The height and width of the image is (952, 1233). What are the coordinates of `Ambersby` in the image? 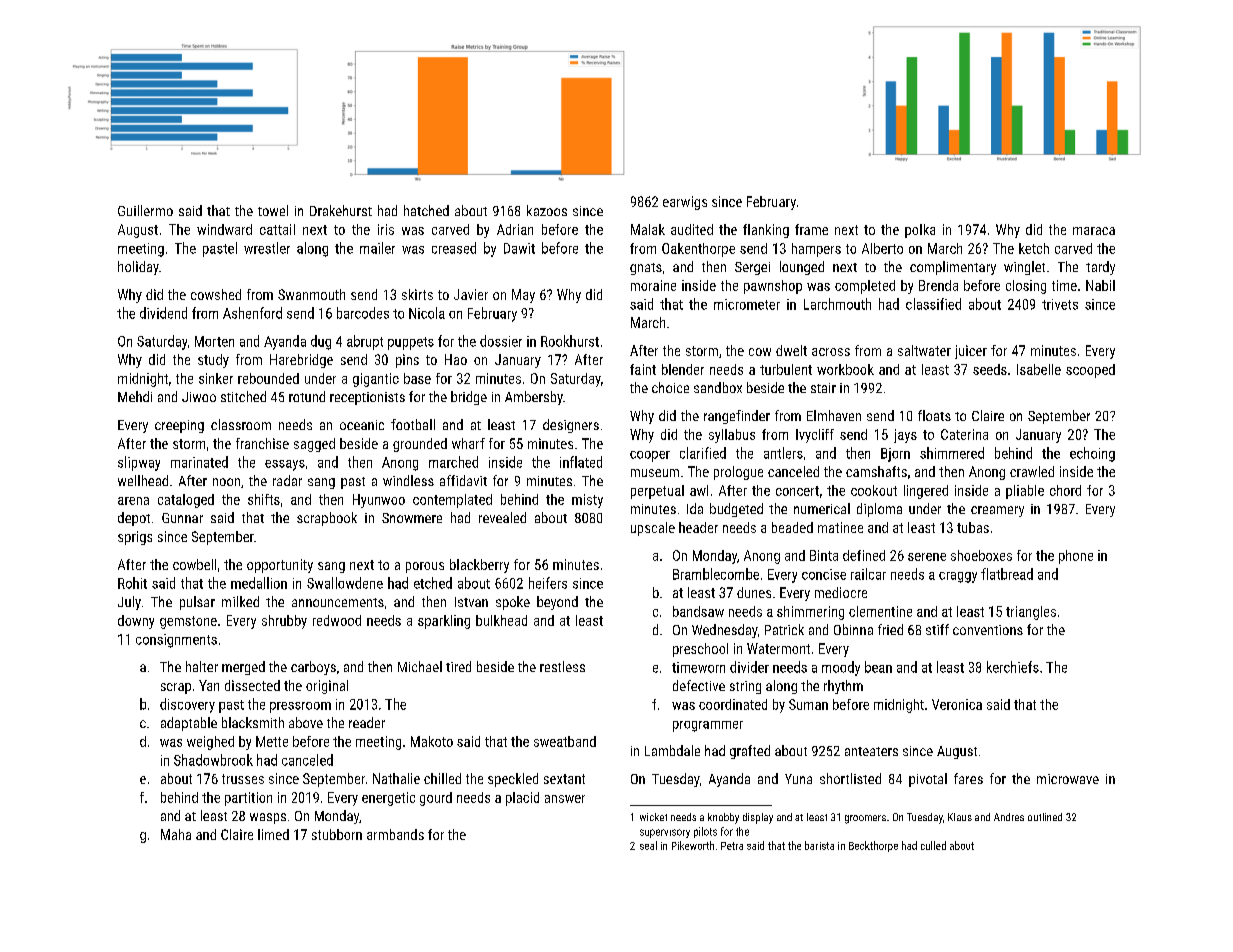 It's located at (534, 398).
